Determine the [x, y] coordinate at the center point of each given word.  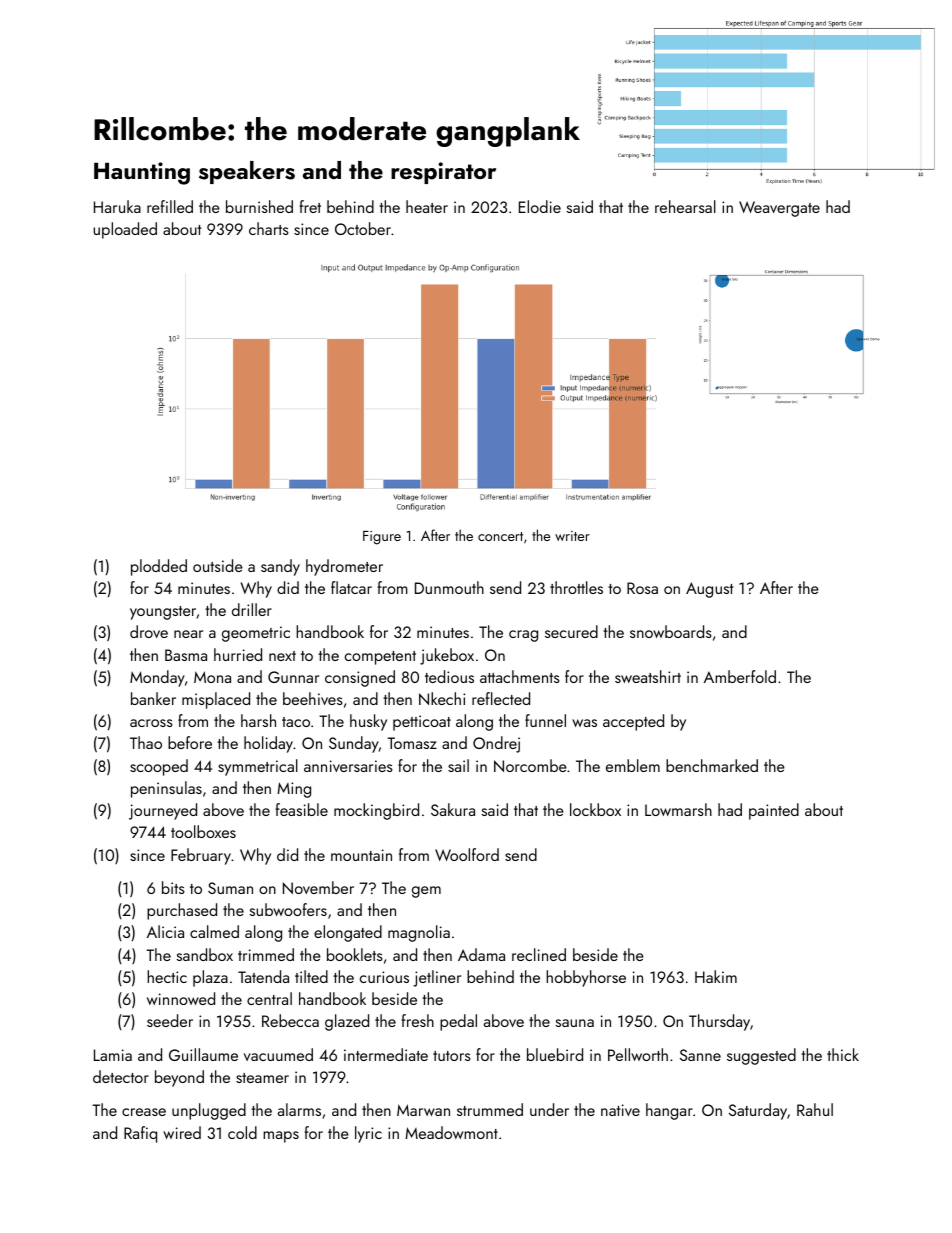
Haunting [142, 173]
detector [121, 1076]
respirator [443, 173]
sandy [280, 567]
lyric [368, 1134]
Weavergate [779, 209]
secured [571, 631]
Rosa [642, 588]
